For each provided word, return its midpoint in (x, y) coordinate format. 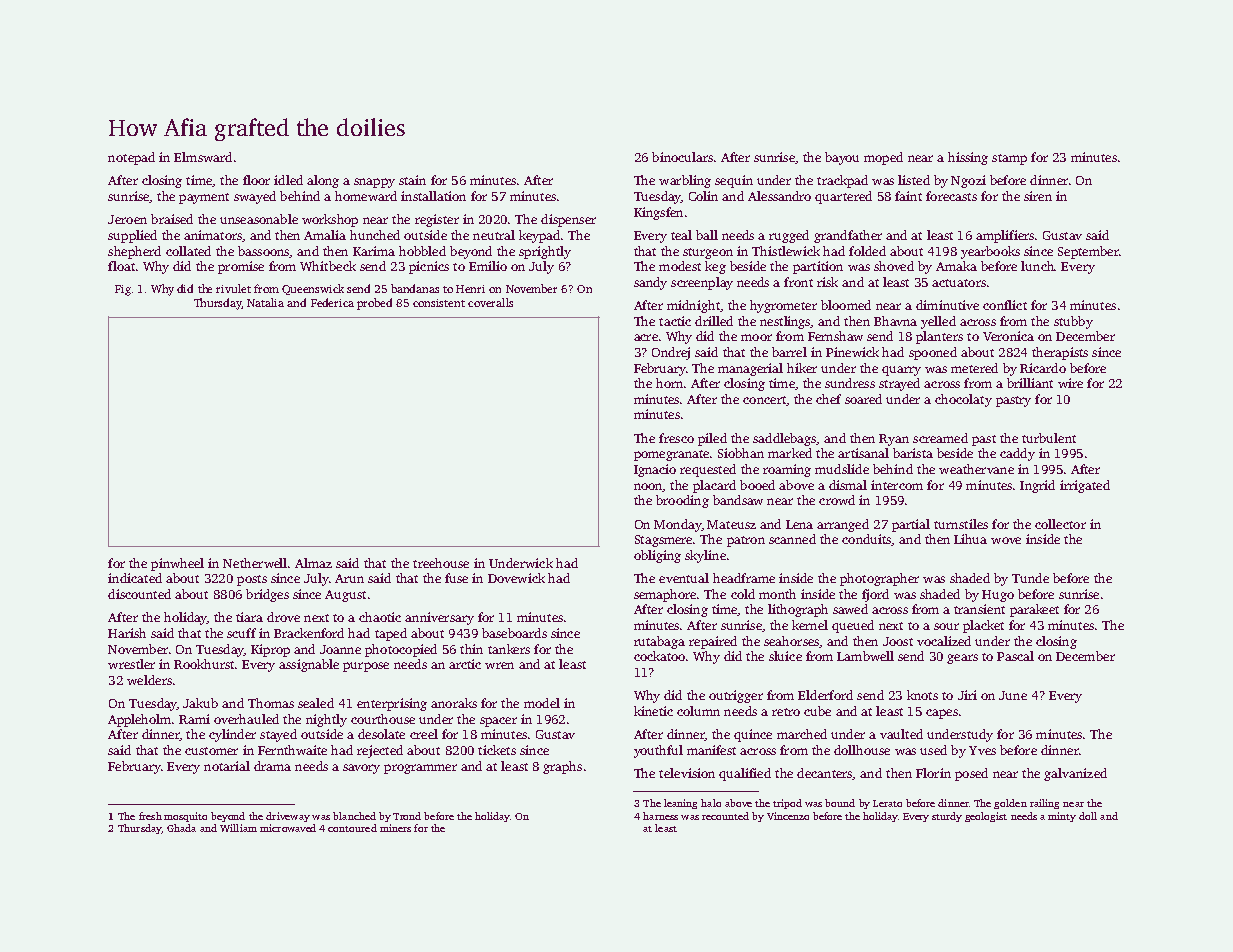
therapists (1060, 353)
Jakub (200, 703)
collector (1060, 524)
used (933, 750)
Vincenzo (788, 816)
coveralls (490, 302)
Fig (123, 290)
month (777, 594)
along (323, 181)
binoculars (682, 157)
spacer (498, 722)
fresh (150, 816)
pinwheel (177, 564)
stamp (1009, 159)
